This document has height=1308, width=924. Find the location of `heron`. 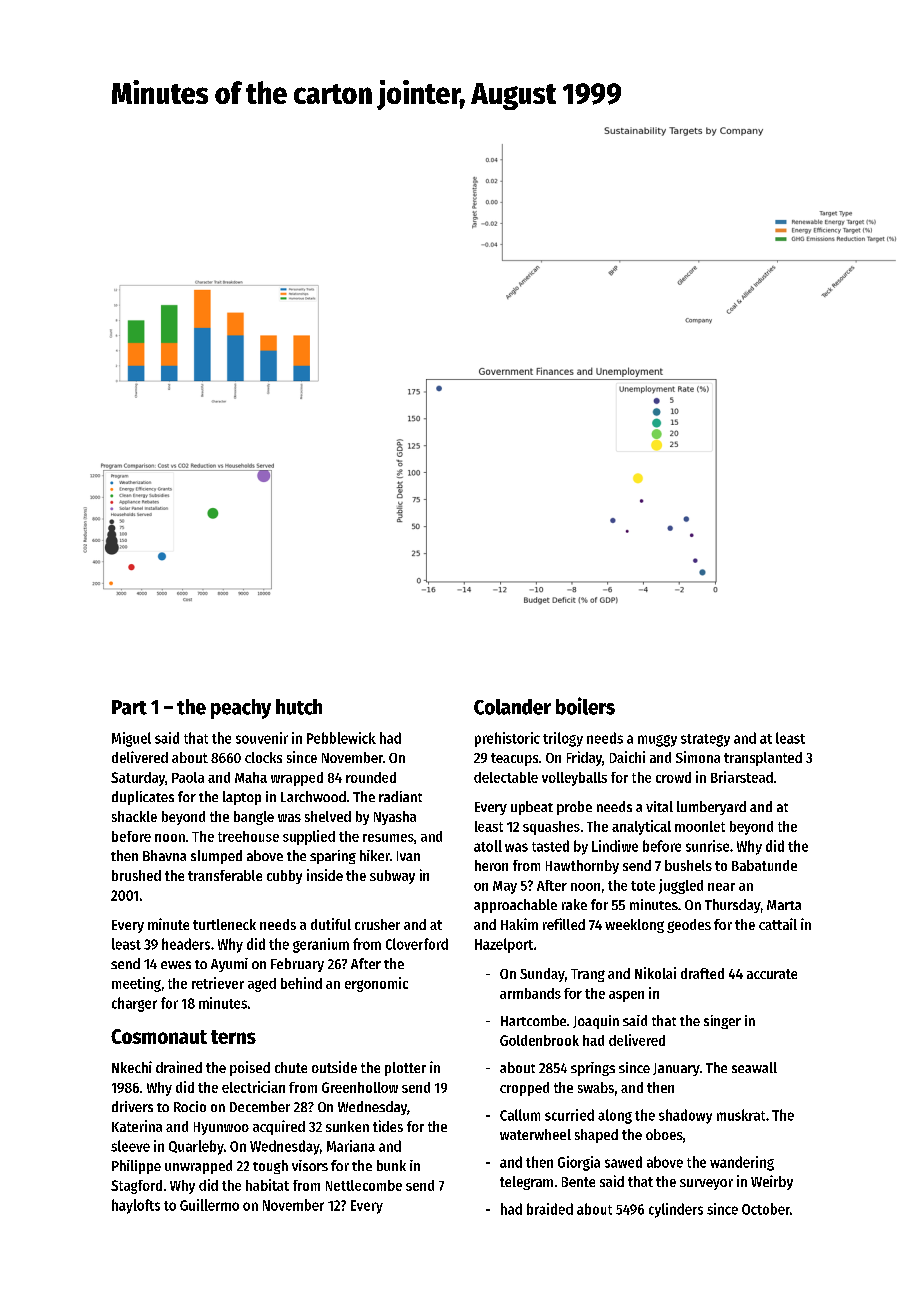

heron is located at coordinates (491, 865).
